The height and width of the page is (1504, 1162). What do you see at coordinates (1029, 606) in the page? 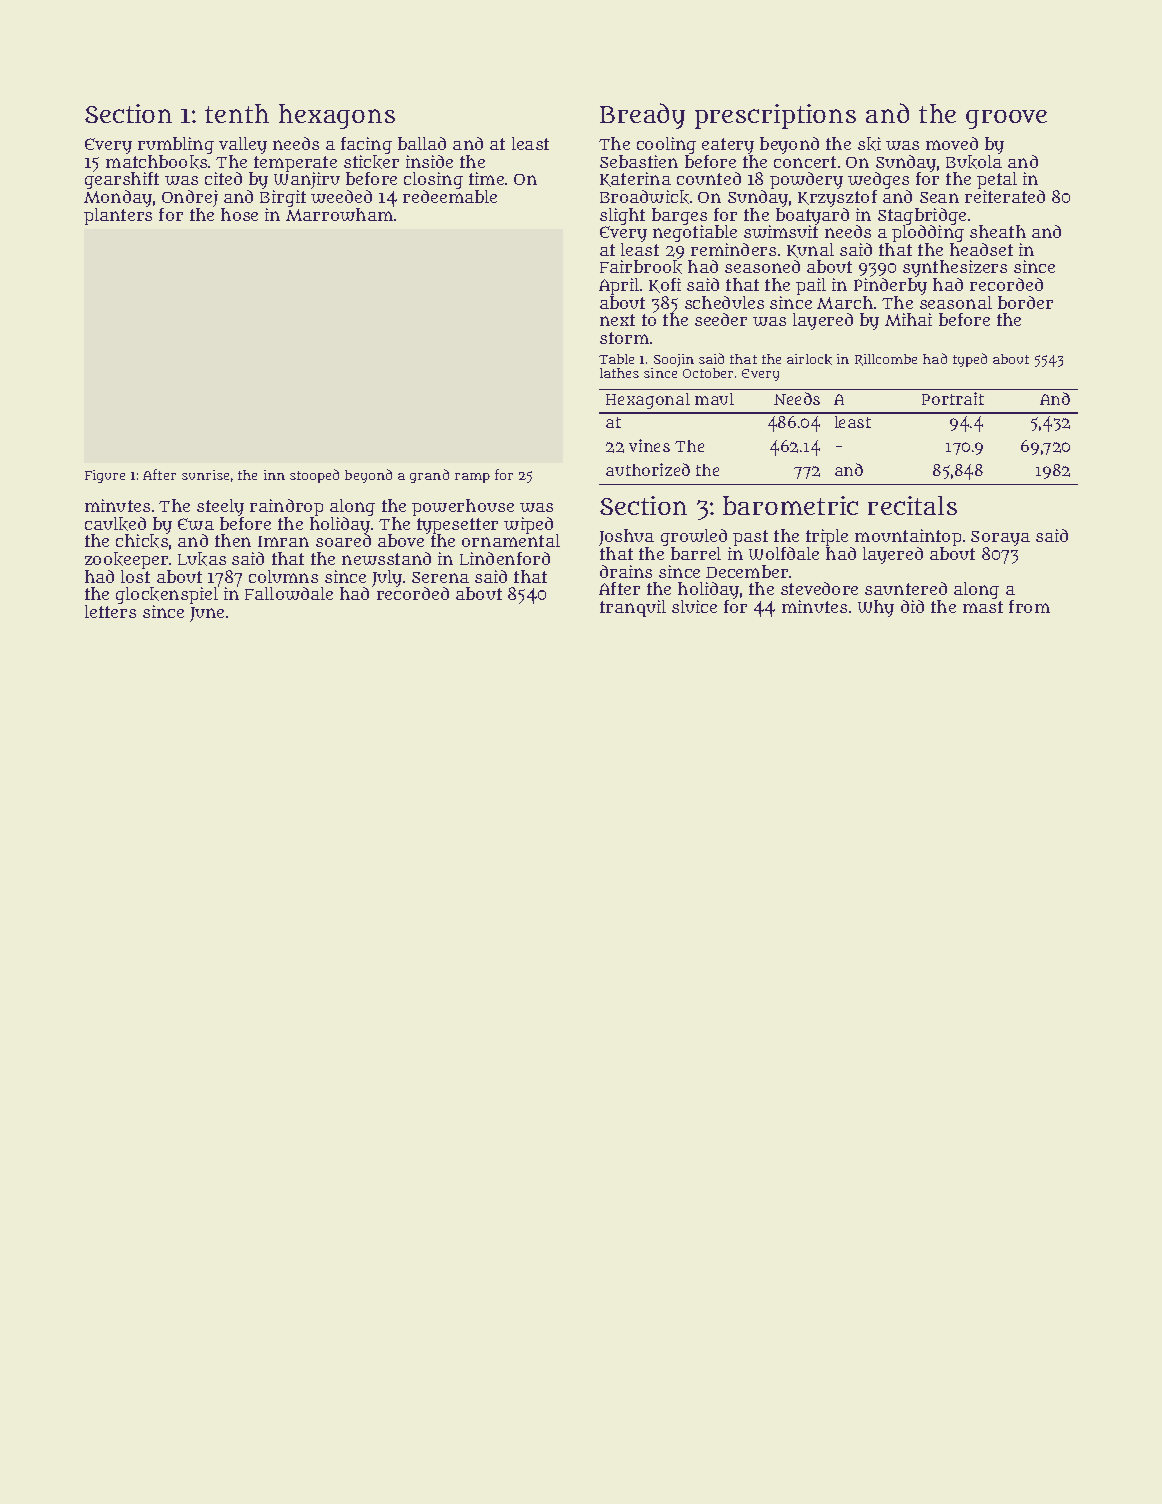
I see `from` at bounding box center [1029, 606].
